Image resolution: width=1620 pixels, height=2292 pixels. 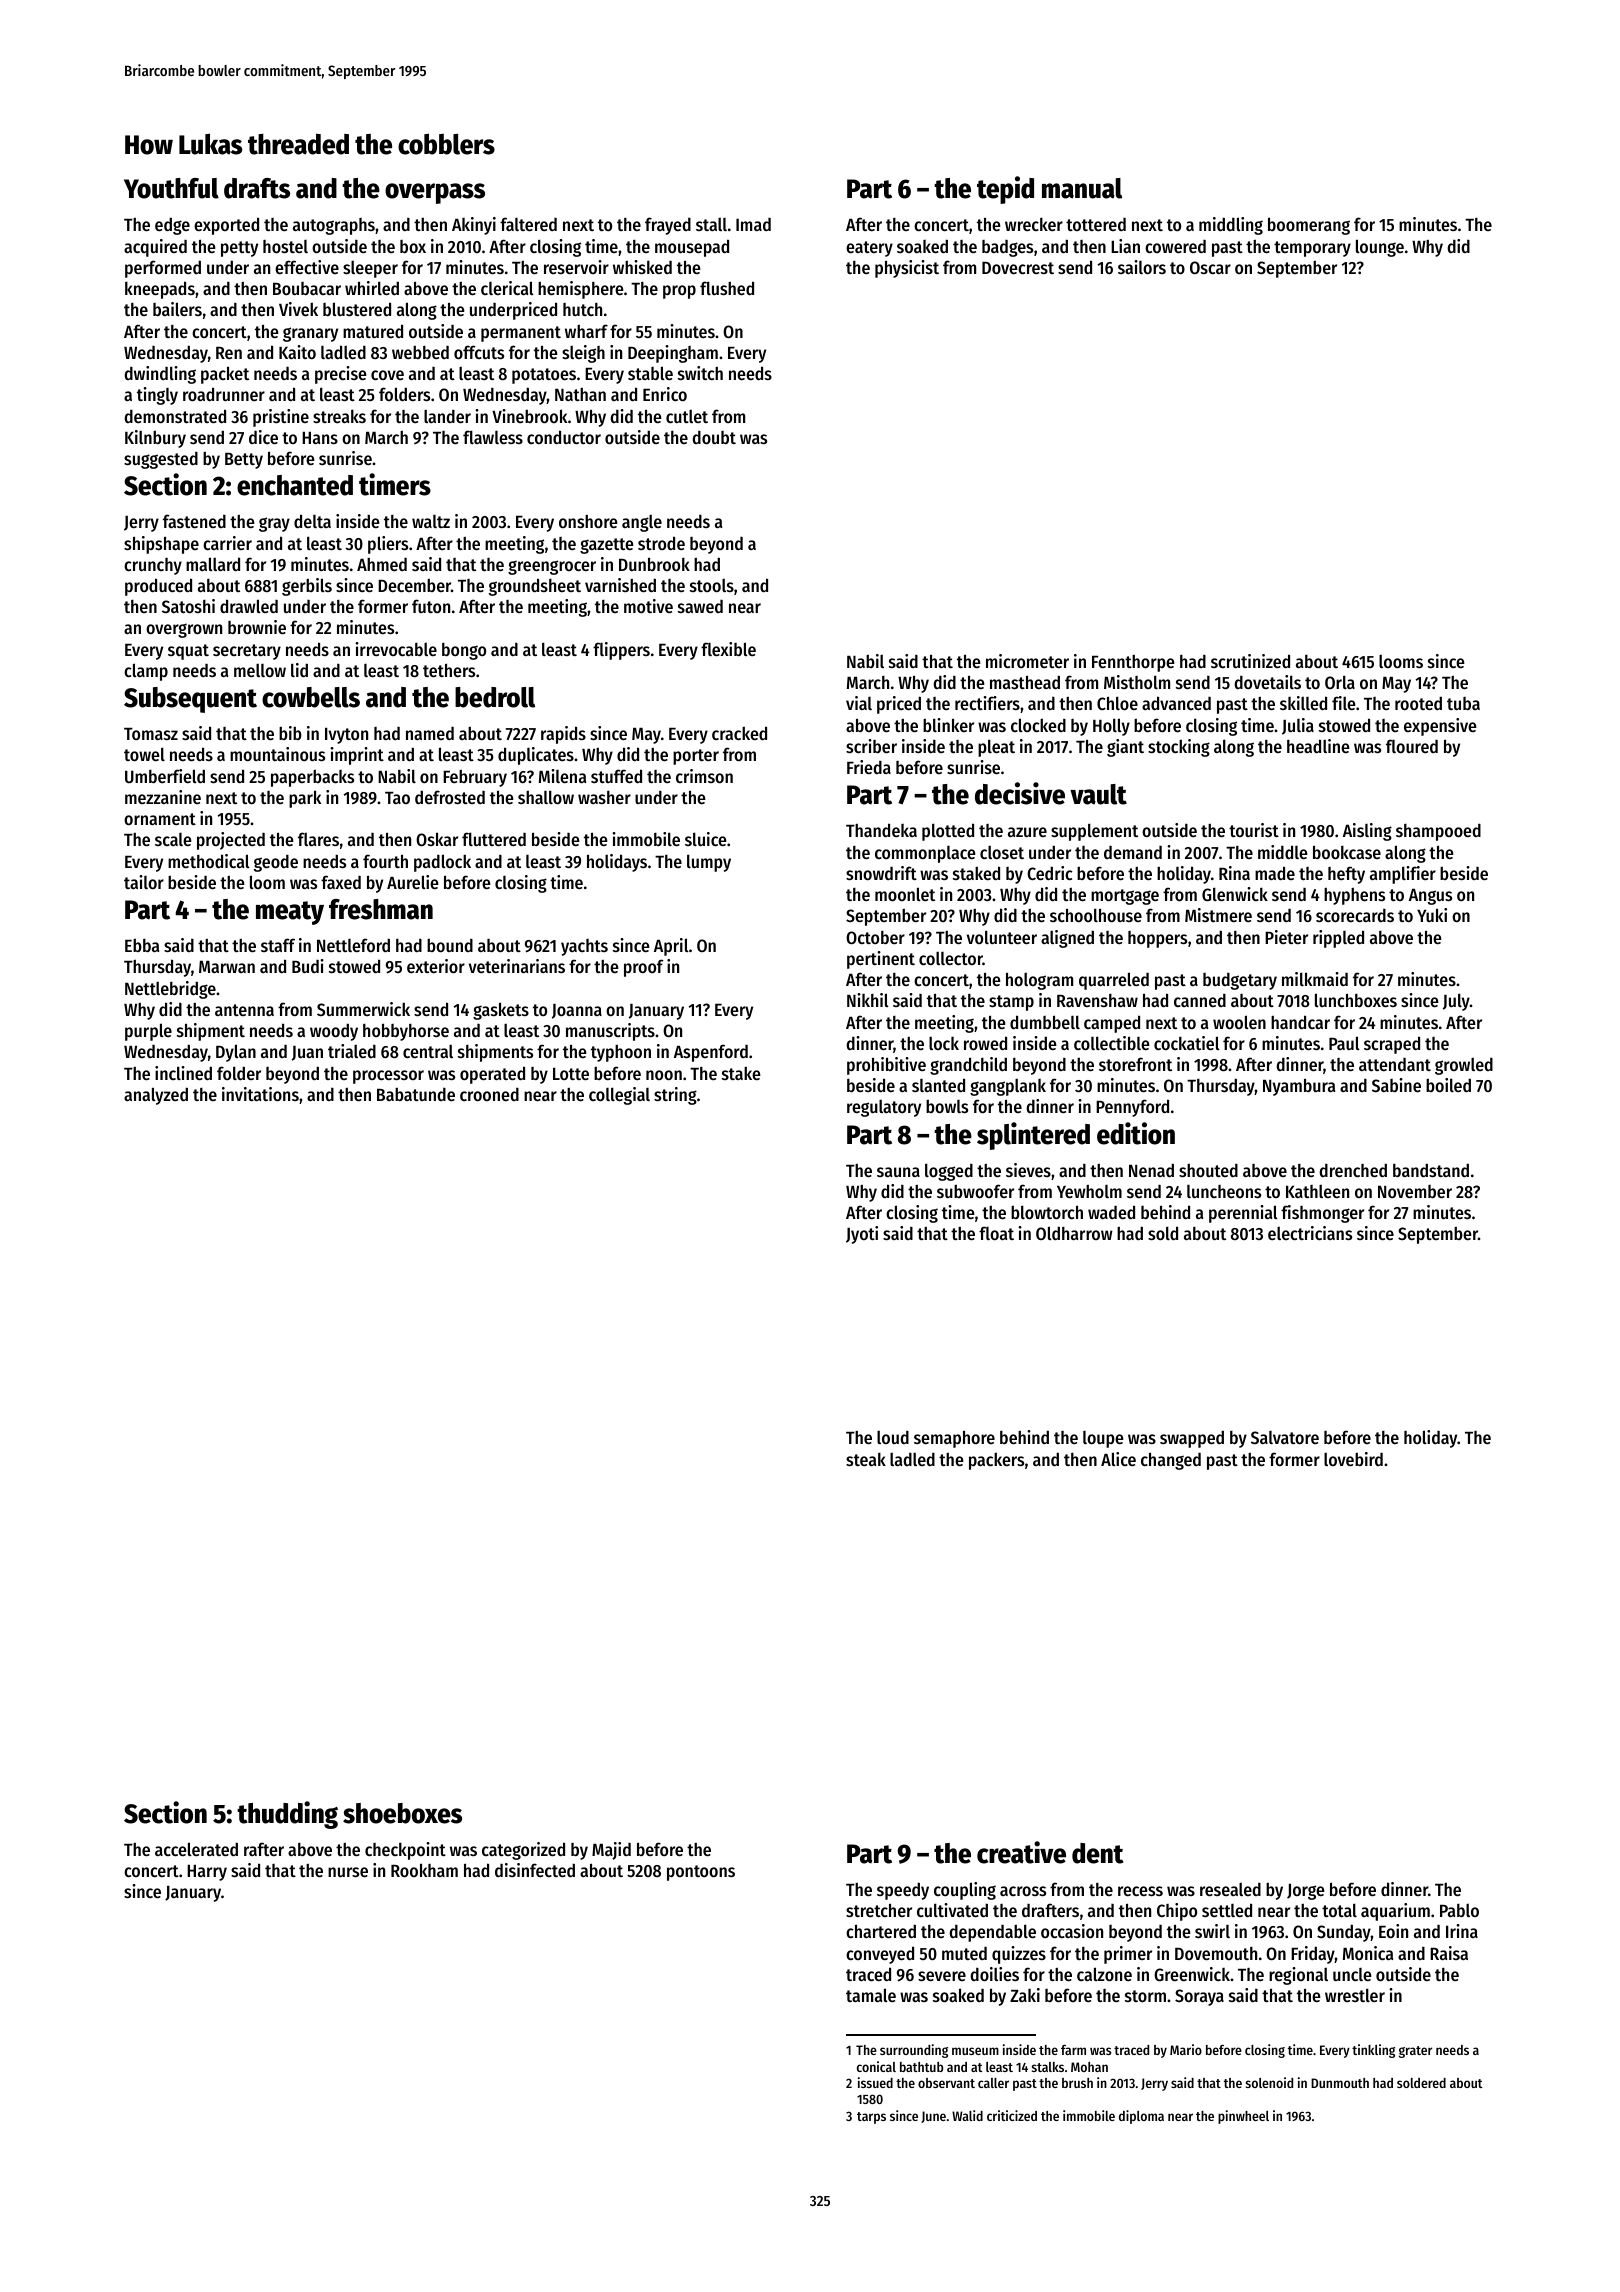 I want to click on logged, so click(x=949, y=1172).
